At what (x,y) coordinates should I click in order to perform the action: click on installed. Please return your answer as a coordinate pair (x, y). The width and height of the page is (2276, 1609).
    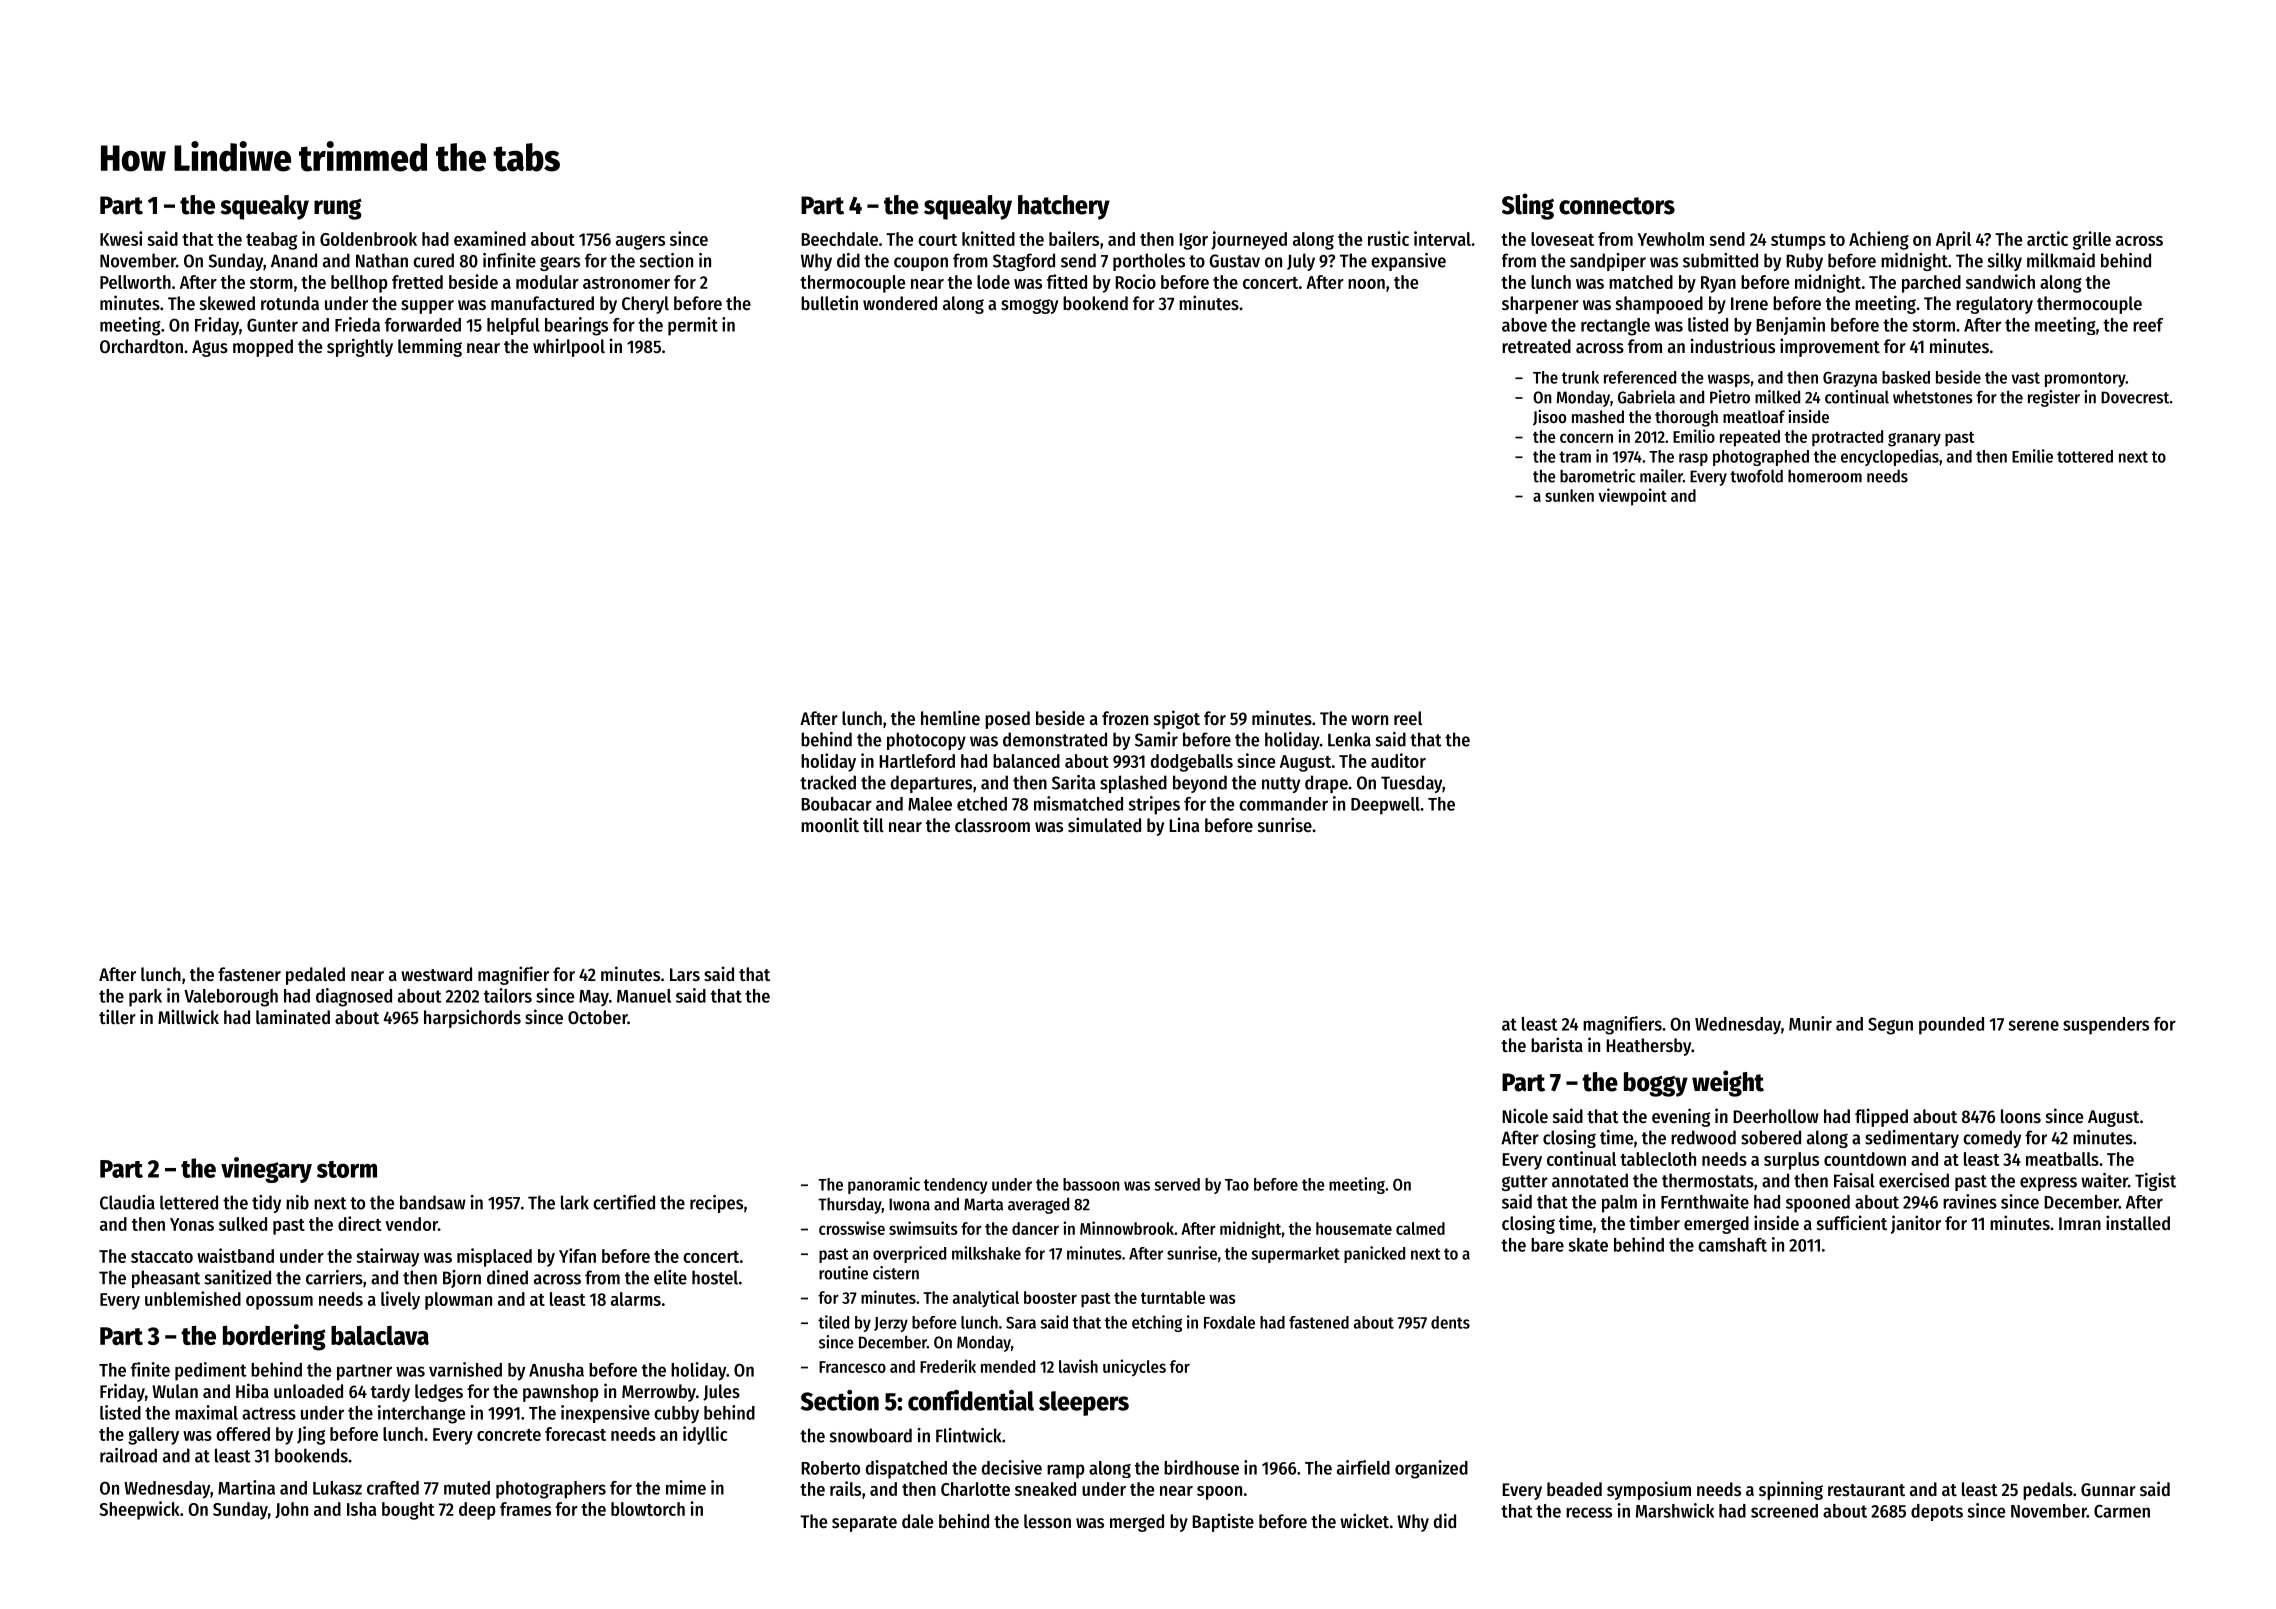
    Looking at the image, I should click on (2138, 1222).
